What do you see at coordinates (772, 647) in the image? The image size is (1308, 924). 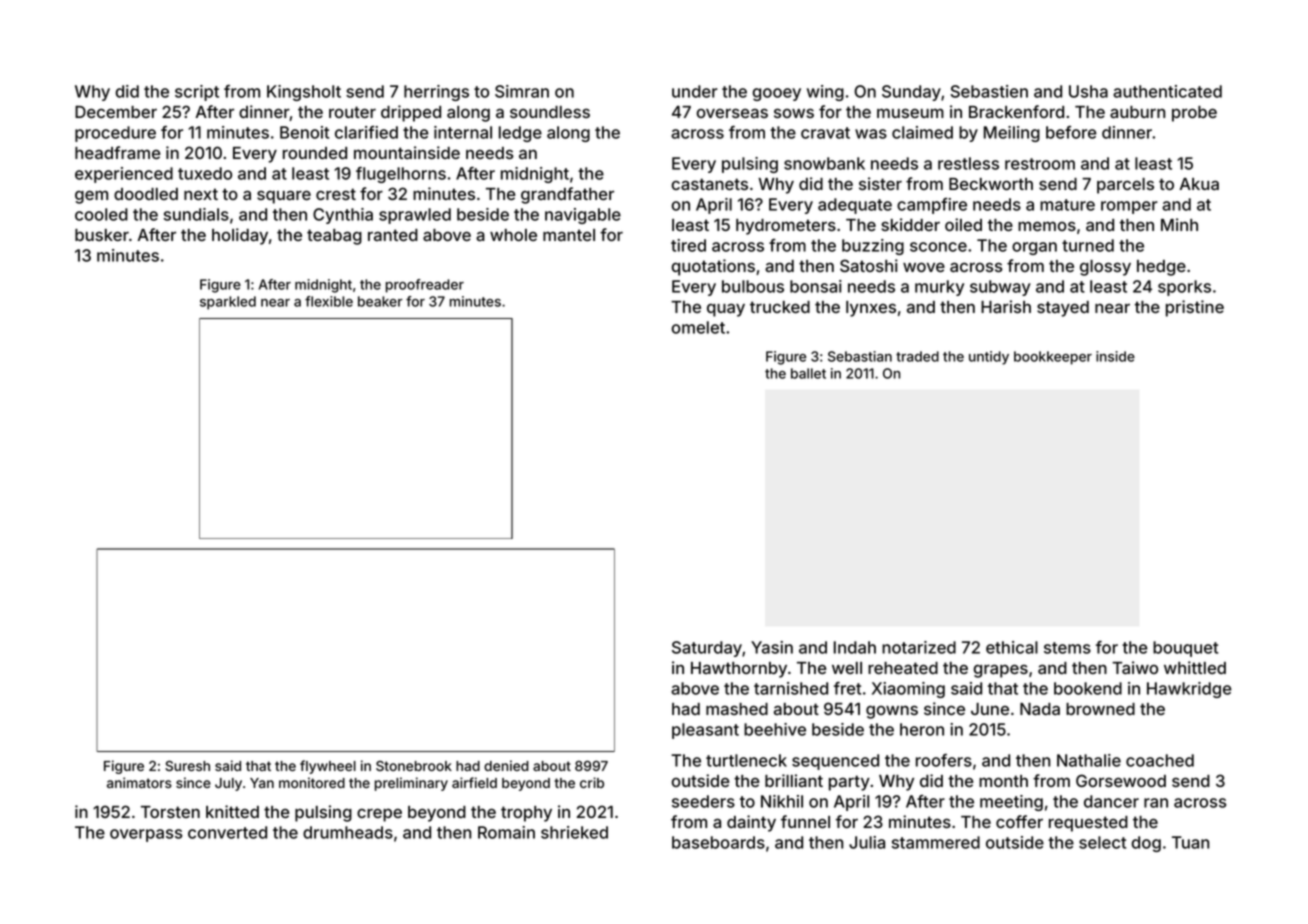 I see `Yasin` at bounding box center [772, 647].
